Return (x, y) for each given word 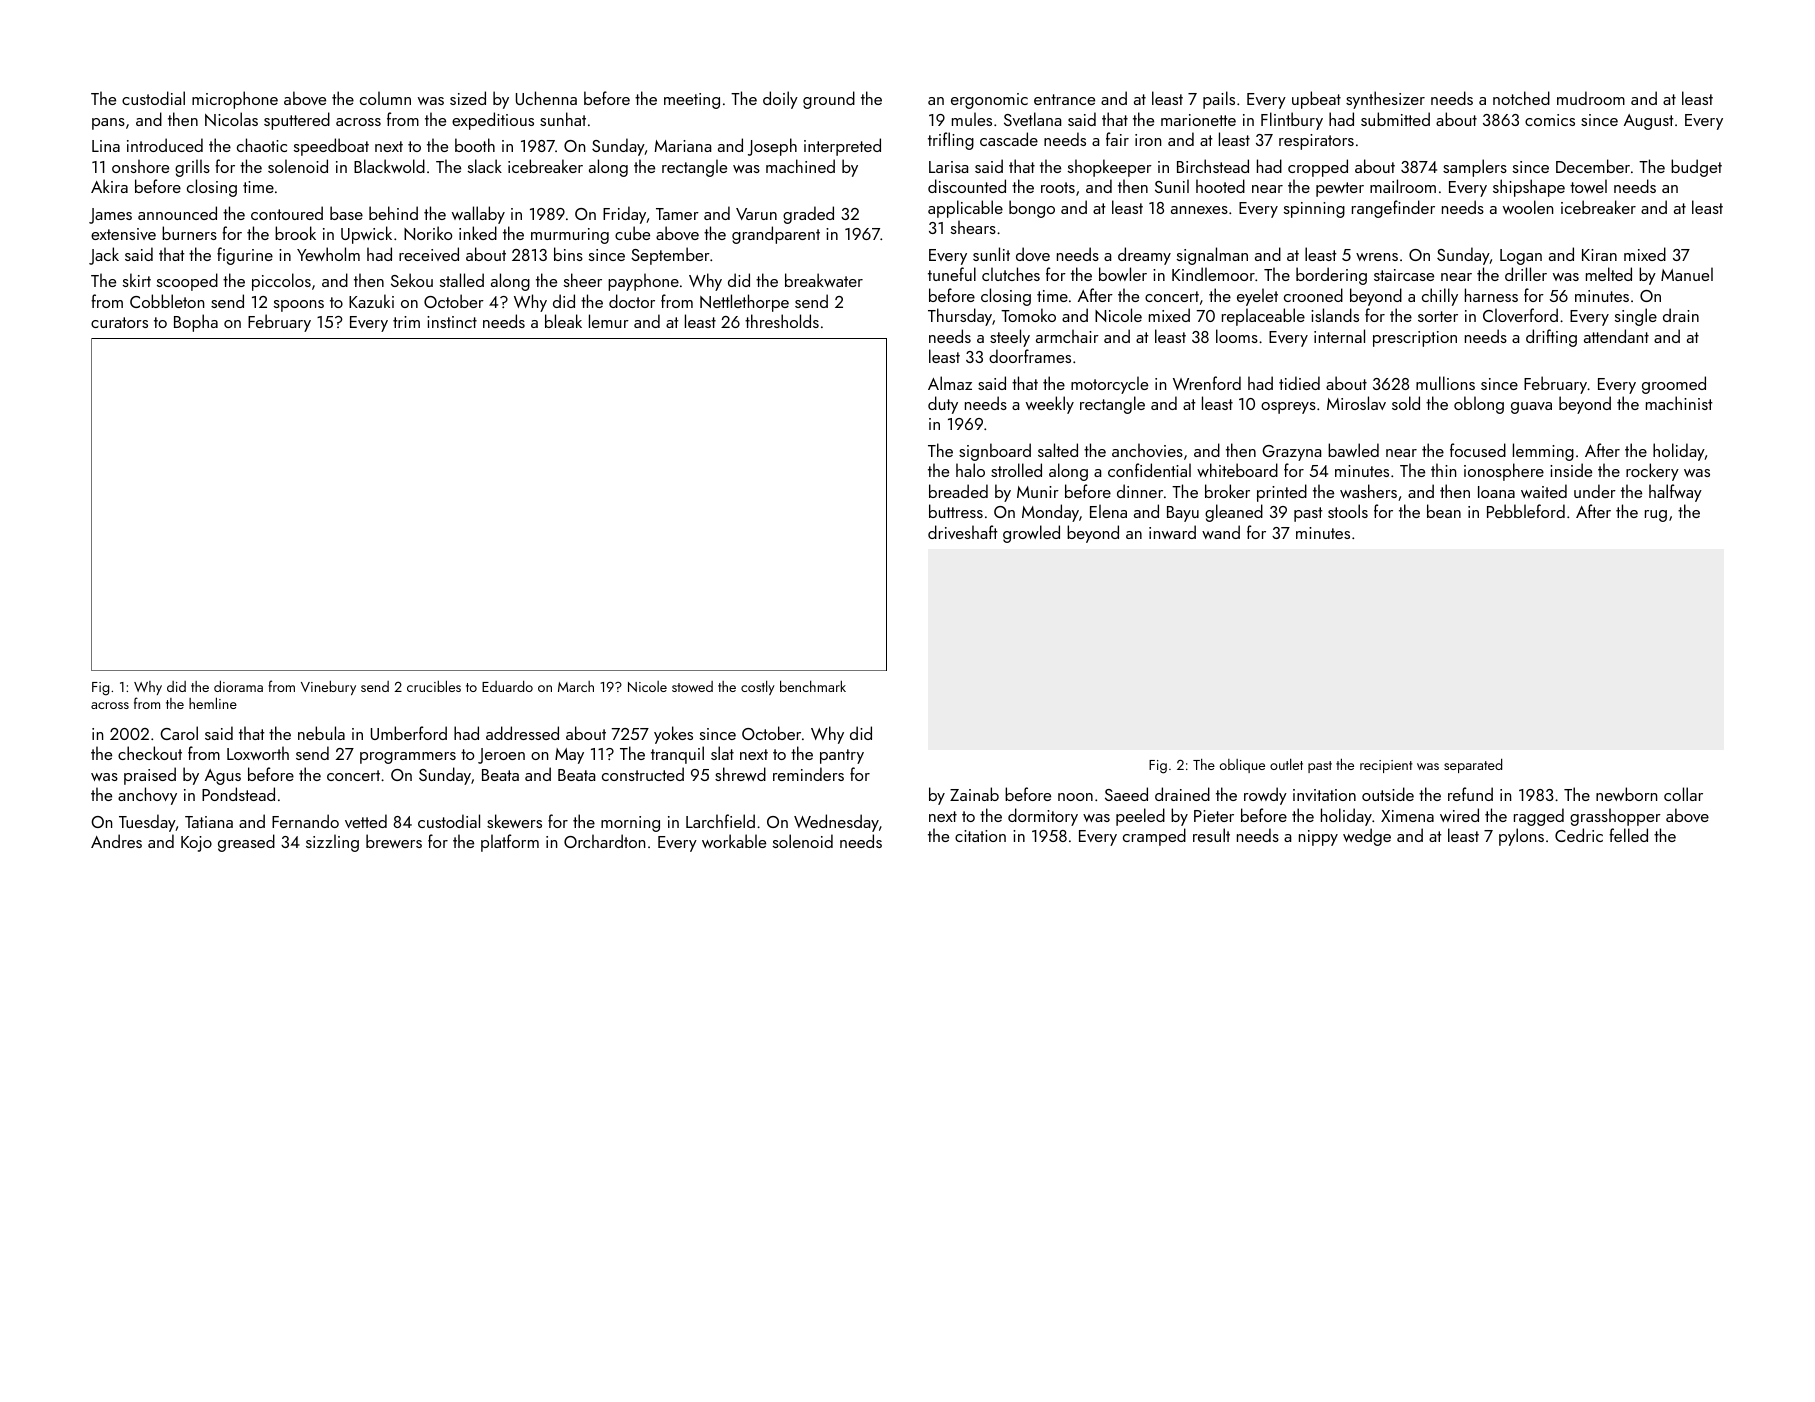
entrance (1064, 99)
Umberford (409, 733)
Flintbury (1292, 121)
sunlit (991, 254)
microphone (235, 100)
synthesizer (1385, 100)
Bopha (196, 323)
